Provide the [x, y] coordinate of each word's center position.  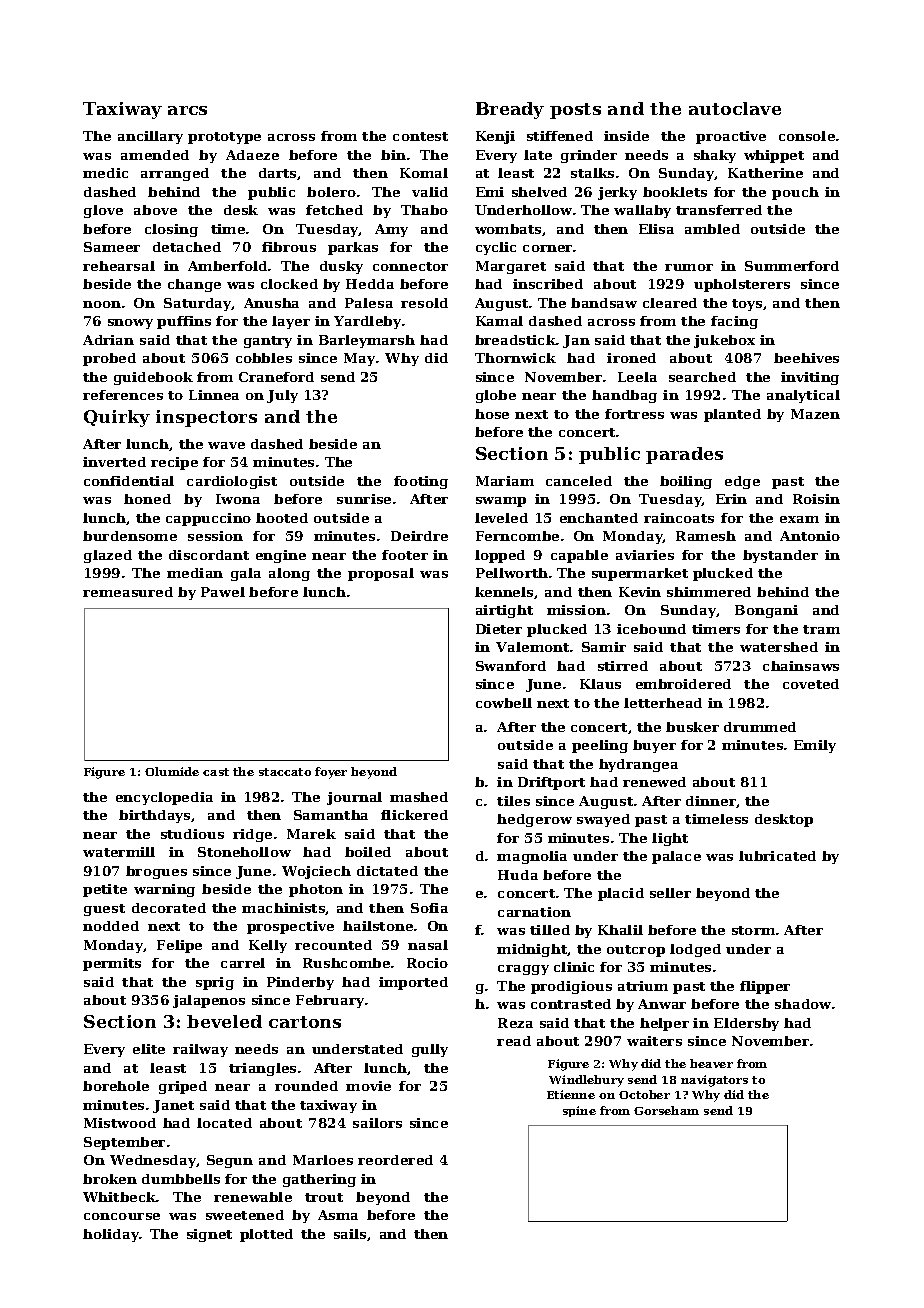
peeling [600, 746]
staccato [285, 772]
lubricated [777, 856]
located [224, 1123]
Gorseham [666, 1110]
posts [575, 111]
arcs [187, 110]
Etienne [571, 1094]
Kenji [495, 137]
